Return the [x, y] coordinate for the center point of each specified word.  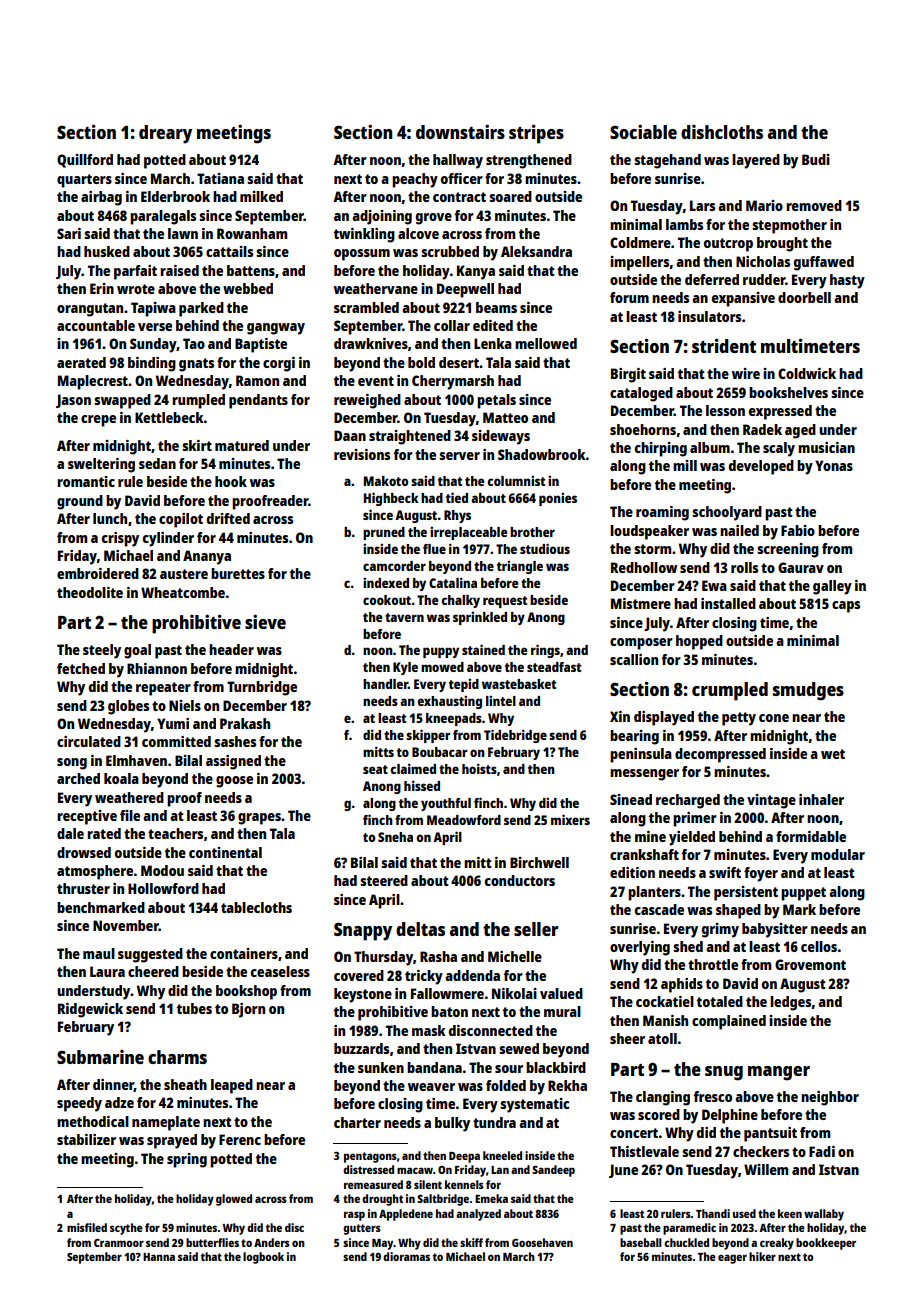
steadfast [554, 667]
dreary [165, 134]
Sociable [643, 132]
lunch [110, 518]
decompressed [720, 755]
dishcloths [722, 132]
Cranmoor [119, 1243]
